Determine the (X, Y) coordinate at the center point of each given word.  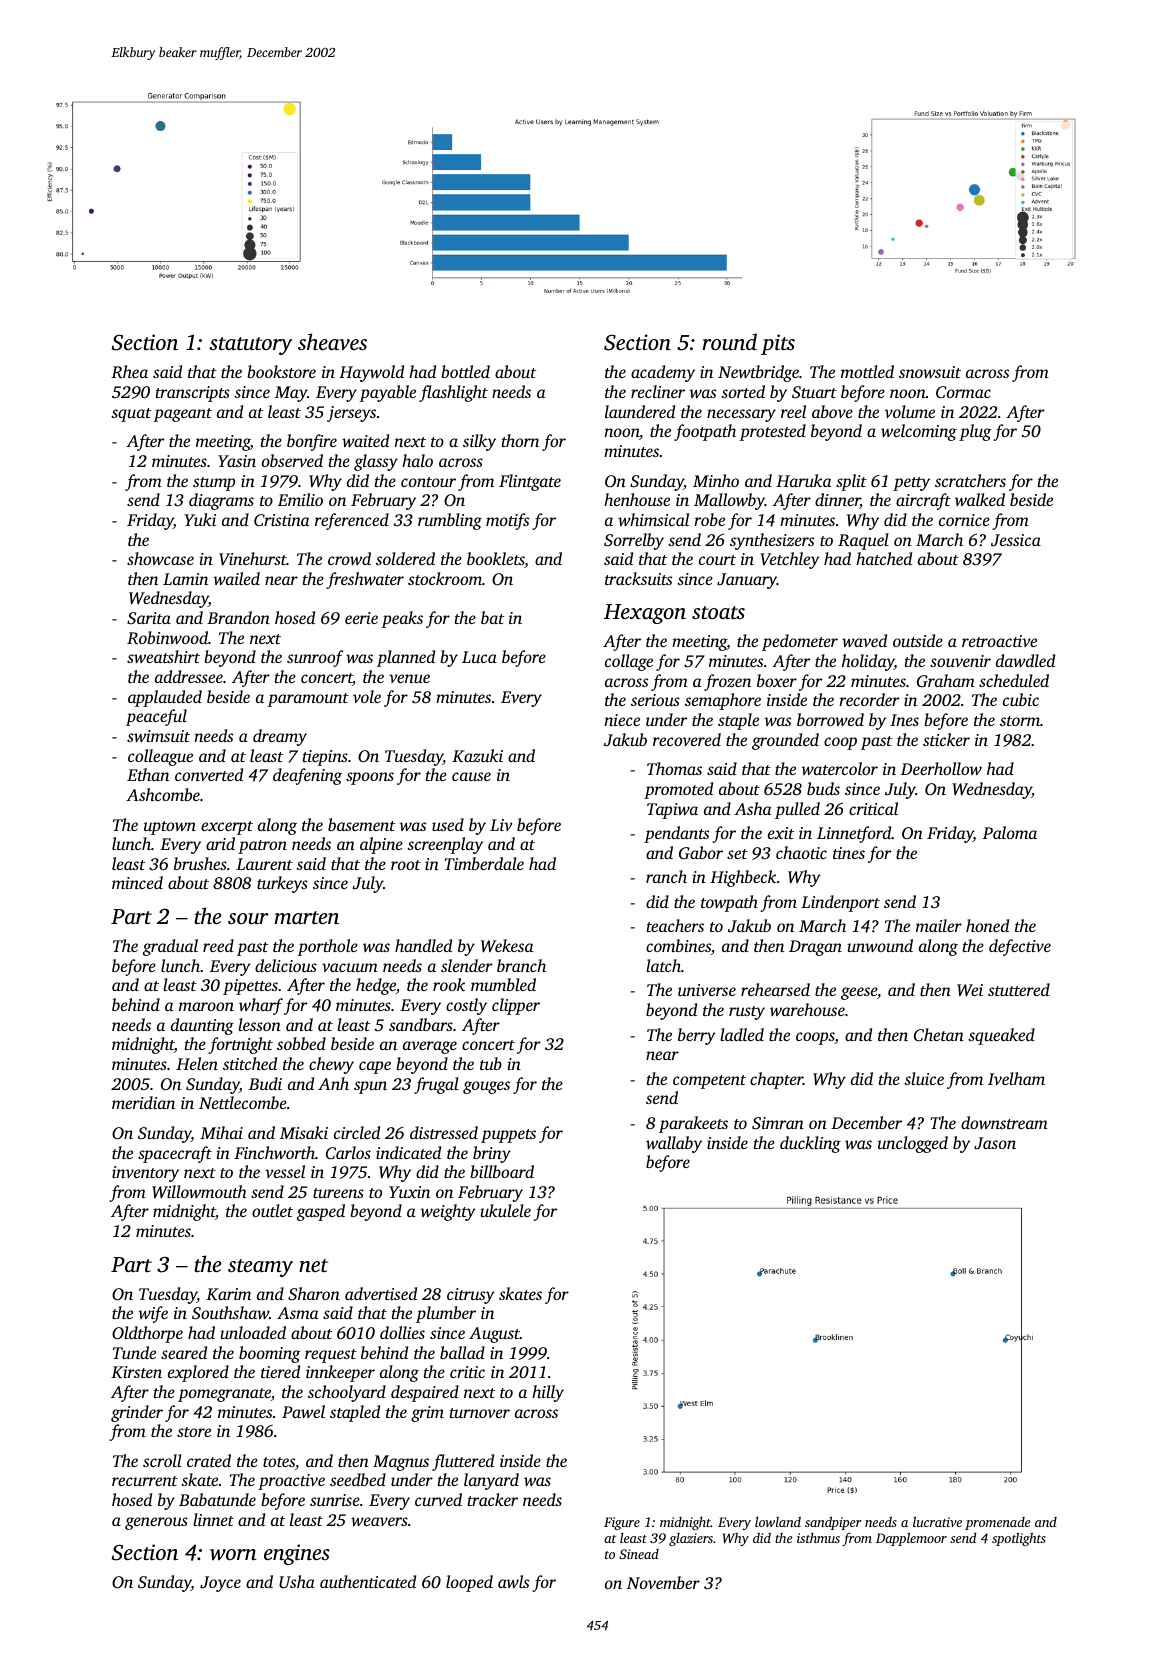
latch (663, 965)
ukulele (505, 1210)
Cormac (963, 392)
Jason (995, 1143)
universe (707, 990)
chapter (776, 1080)
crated (209, 1460)
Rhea (129, 371)
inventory (145, 1174)
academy (663, 373)
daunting (202, 1026)
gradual (170, 947)
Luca (479, 657)
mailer (939, 925)
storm (1020, 721)
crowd (349, 558)
